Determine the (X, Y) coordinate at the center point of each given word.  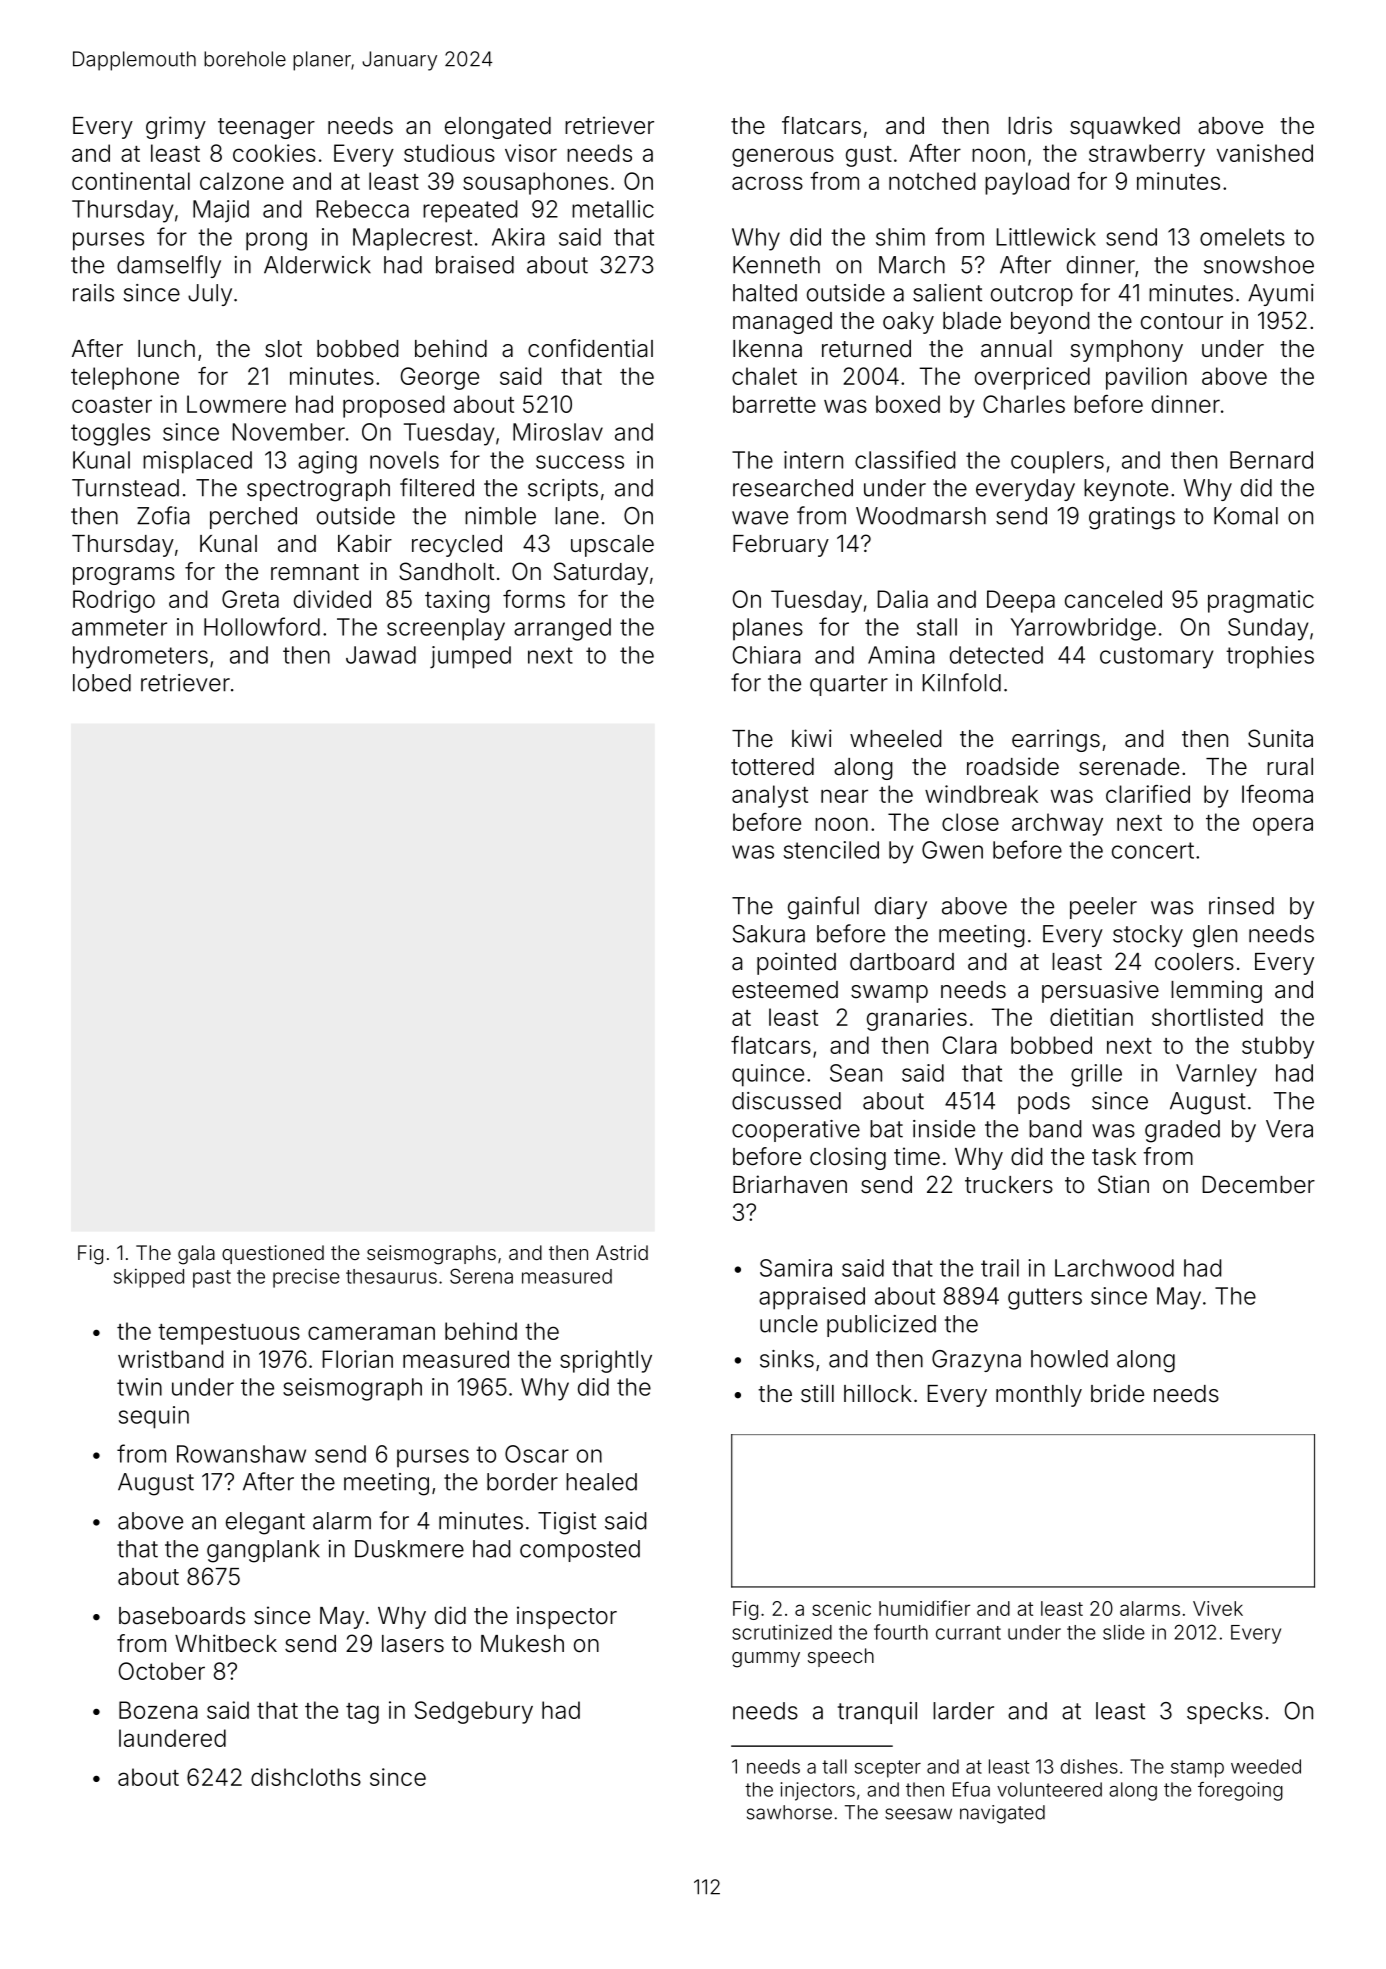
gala (196, 1255)
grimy (176, 127)
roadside (1013, 766)
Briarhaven (790, 1184)
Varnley (1216, 1075)
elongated (498, 128)
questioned (273, 1254)
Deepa (1021, 601)
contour (1182, 321)
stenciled (831, 850)
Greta (250, 599)
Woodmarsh (921, 516)
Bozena (158, 1710)
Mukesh (522, 1644)
